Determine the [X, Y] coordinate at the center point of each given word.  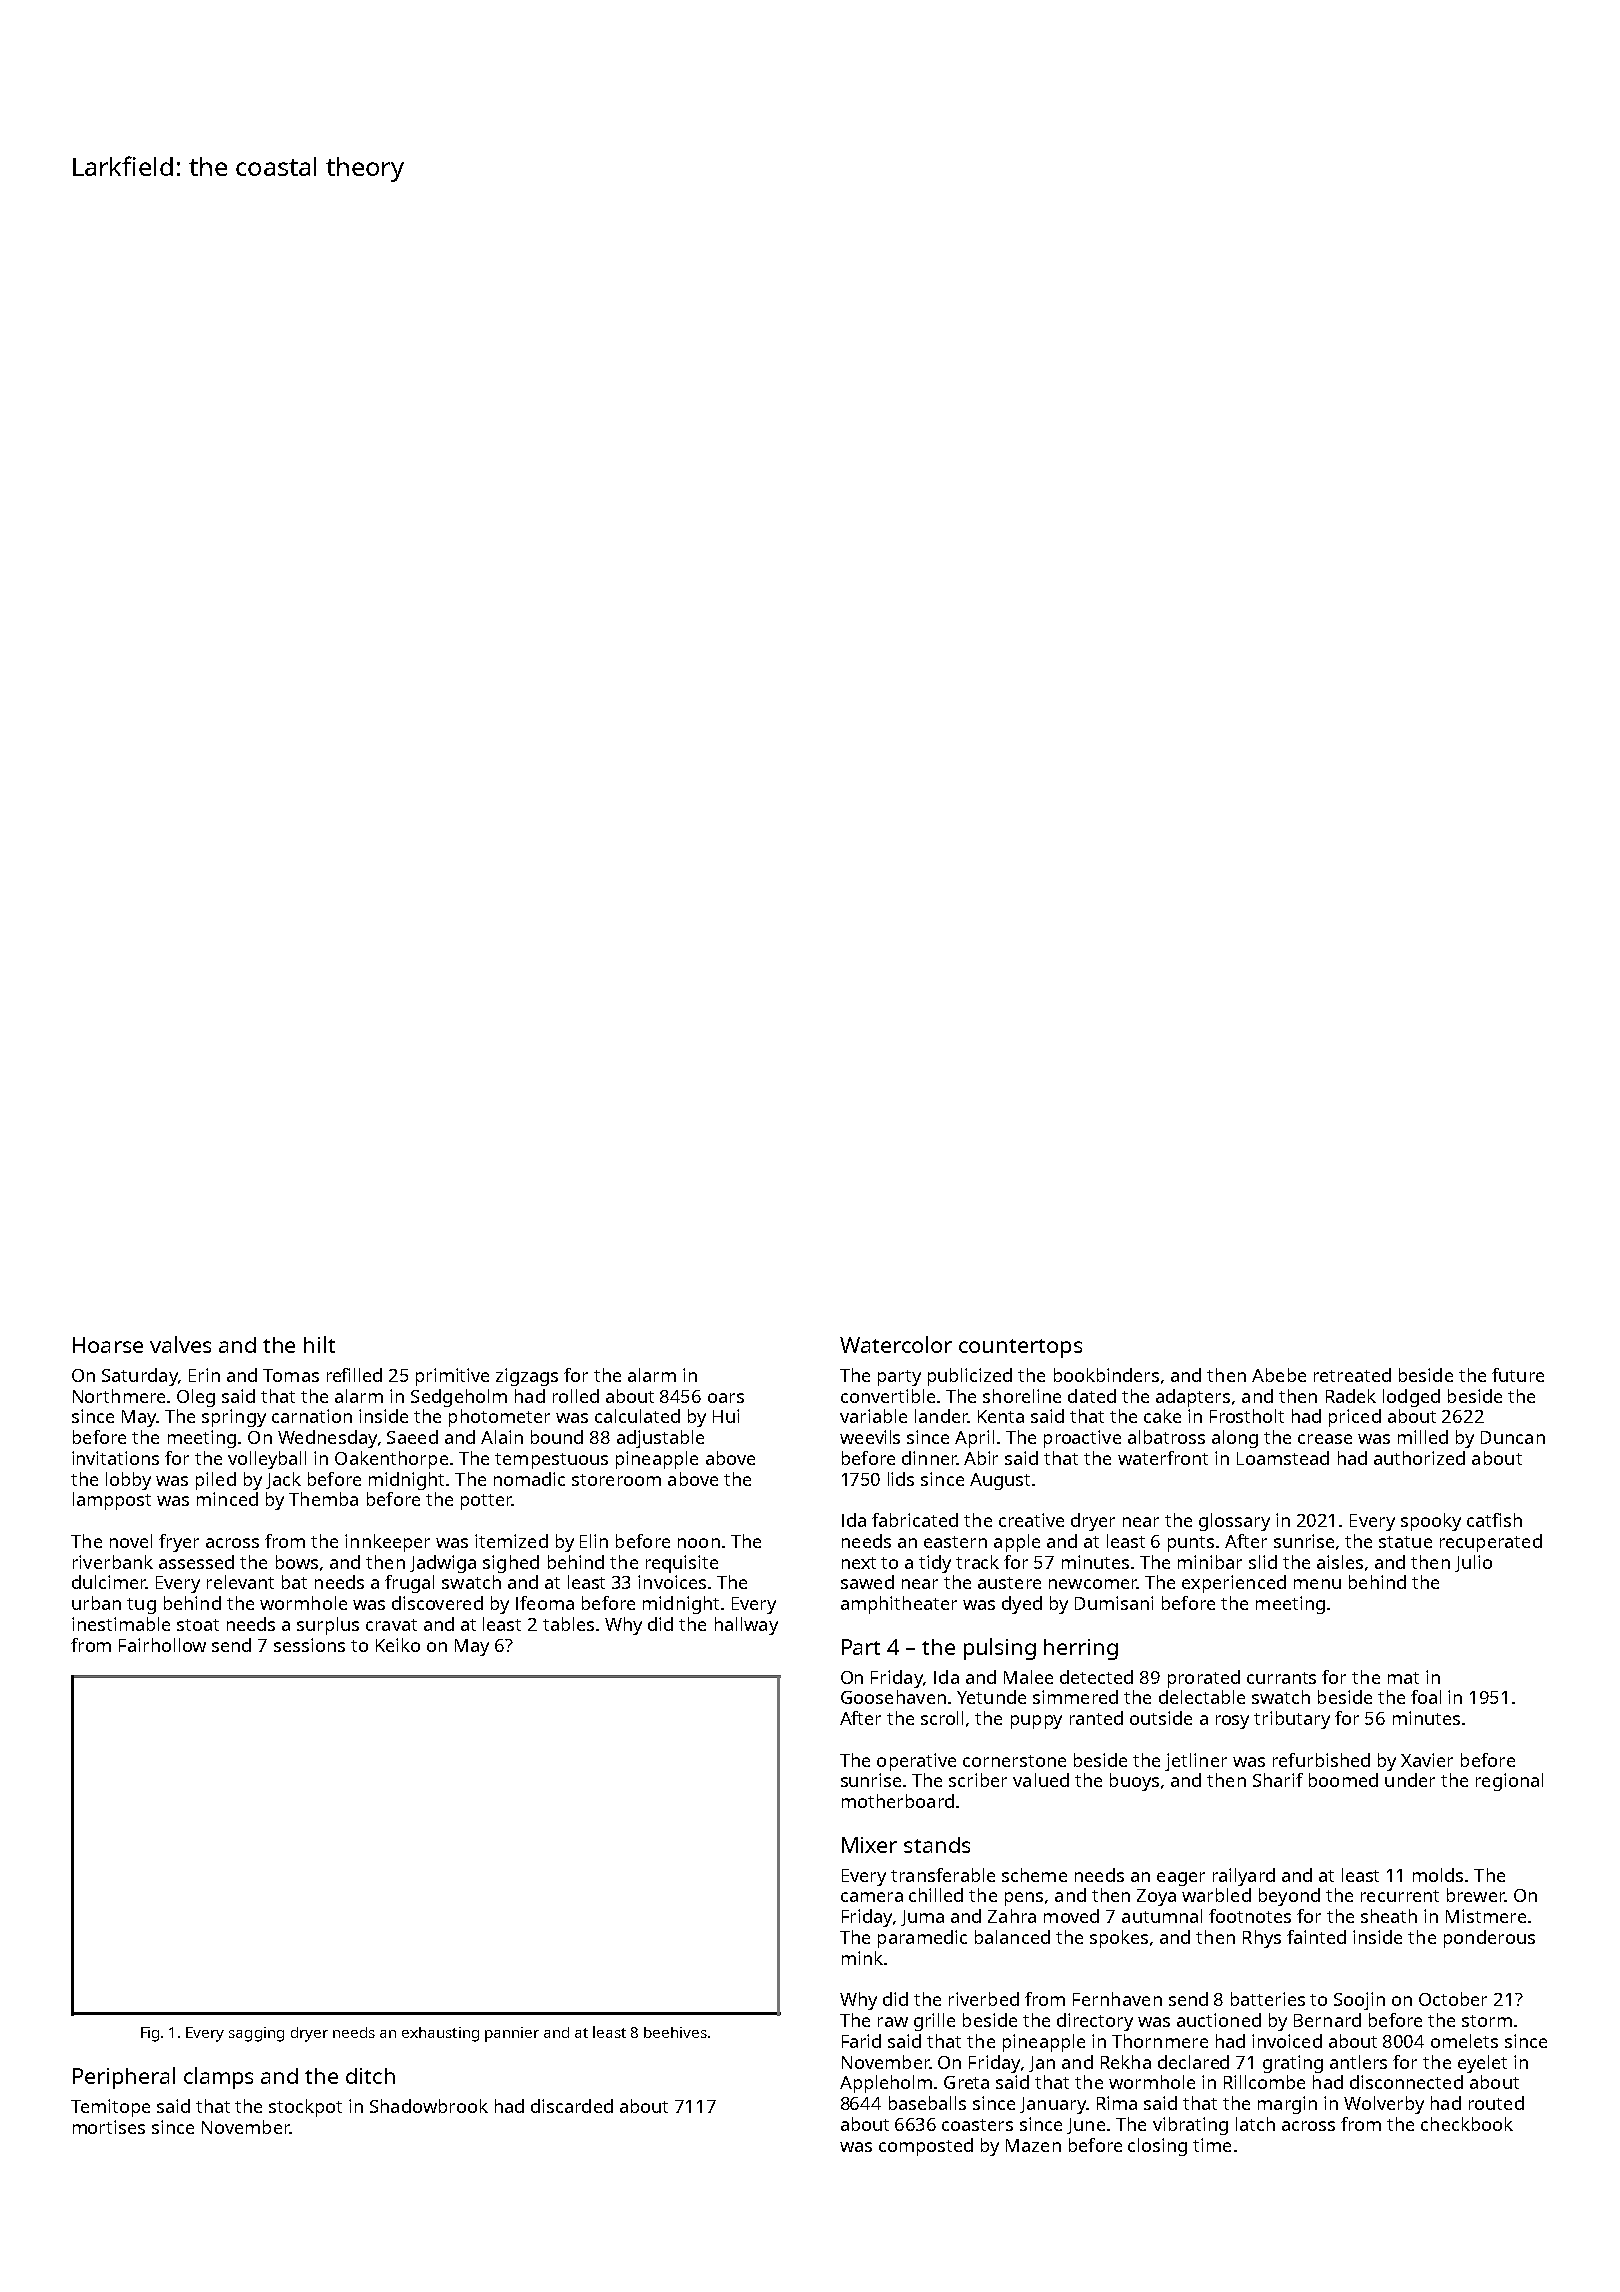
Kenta [1001, 1416]
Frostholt [1247, 1416]
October [1453, 1999]
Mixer [869, 1845]
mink [862, 1958]
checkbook [1467, 2124]
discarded [572, 2106]
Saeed [412, 1437]
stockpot [305, 2108]
